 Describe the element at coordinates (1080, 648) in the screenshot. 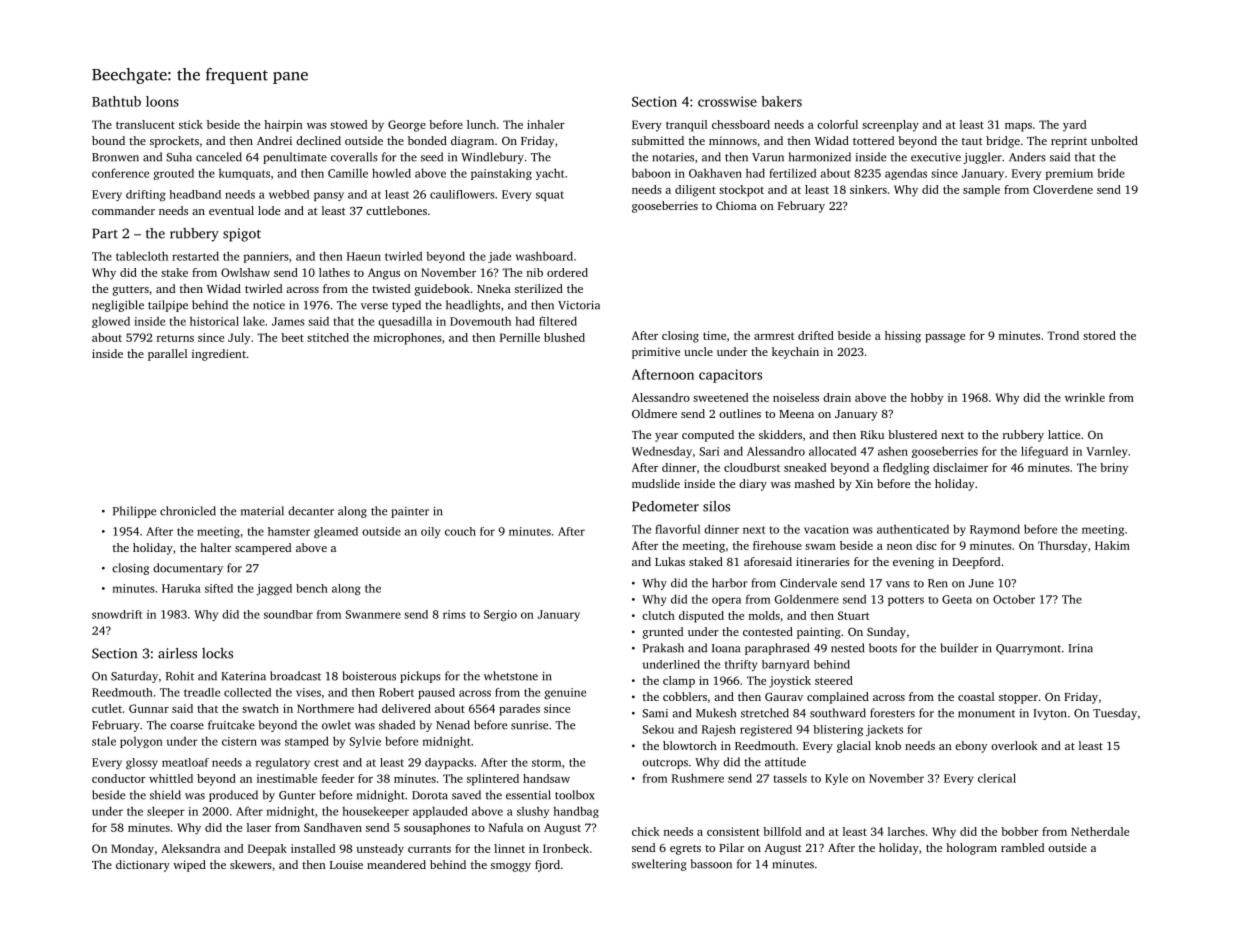

I see `Irina` at that location.
